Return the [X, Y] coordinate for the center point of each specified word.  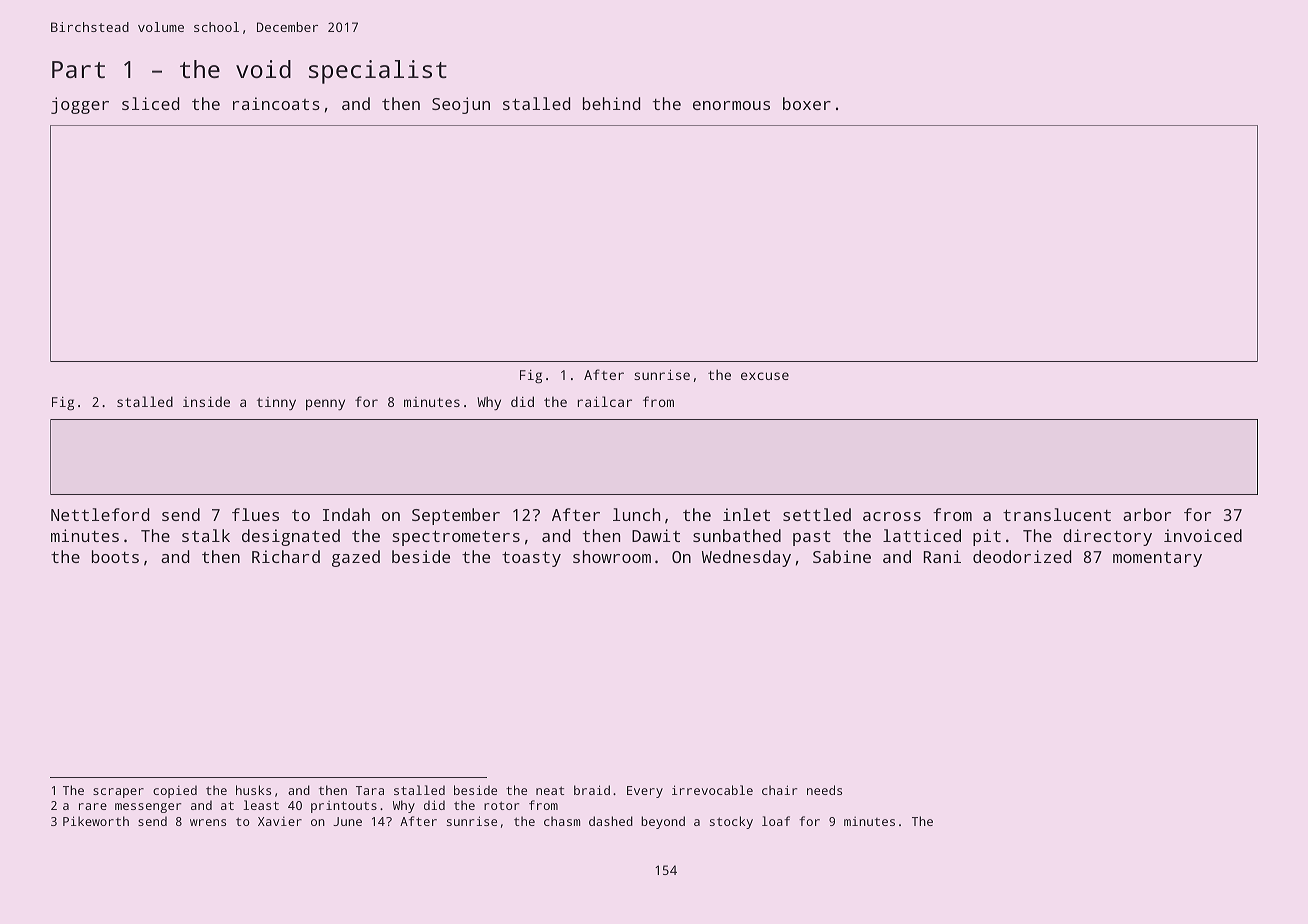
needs [824, 790]
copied [175, 791]
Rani [942, 556]
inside [206, 401]
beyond [663, 822]
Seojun [461, 105]
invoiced [1203, 535]
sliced [150, 103]
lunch [636, 514]
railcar [605, 401]
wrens [208, 822]
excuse [765, 376]
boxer [807, 103]
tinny [276, 403]
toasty [531, 559]
